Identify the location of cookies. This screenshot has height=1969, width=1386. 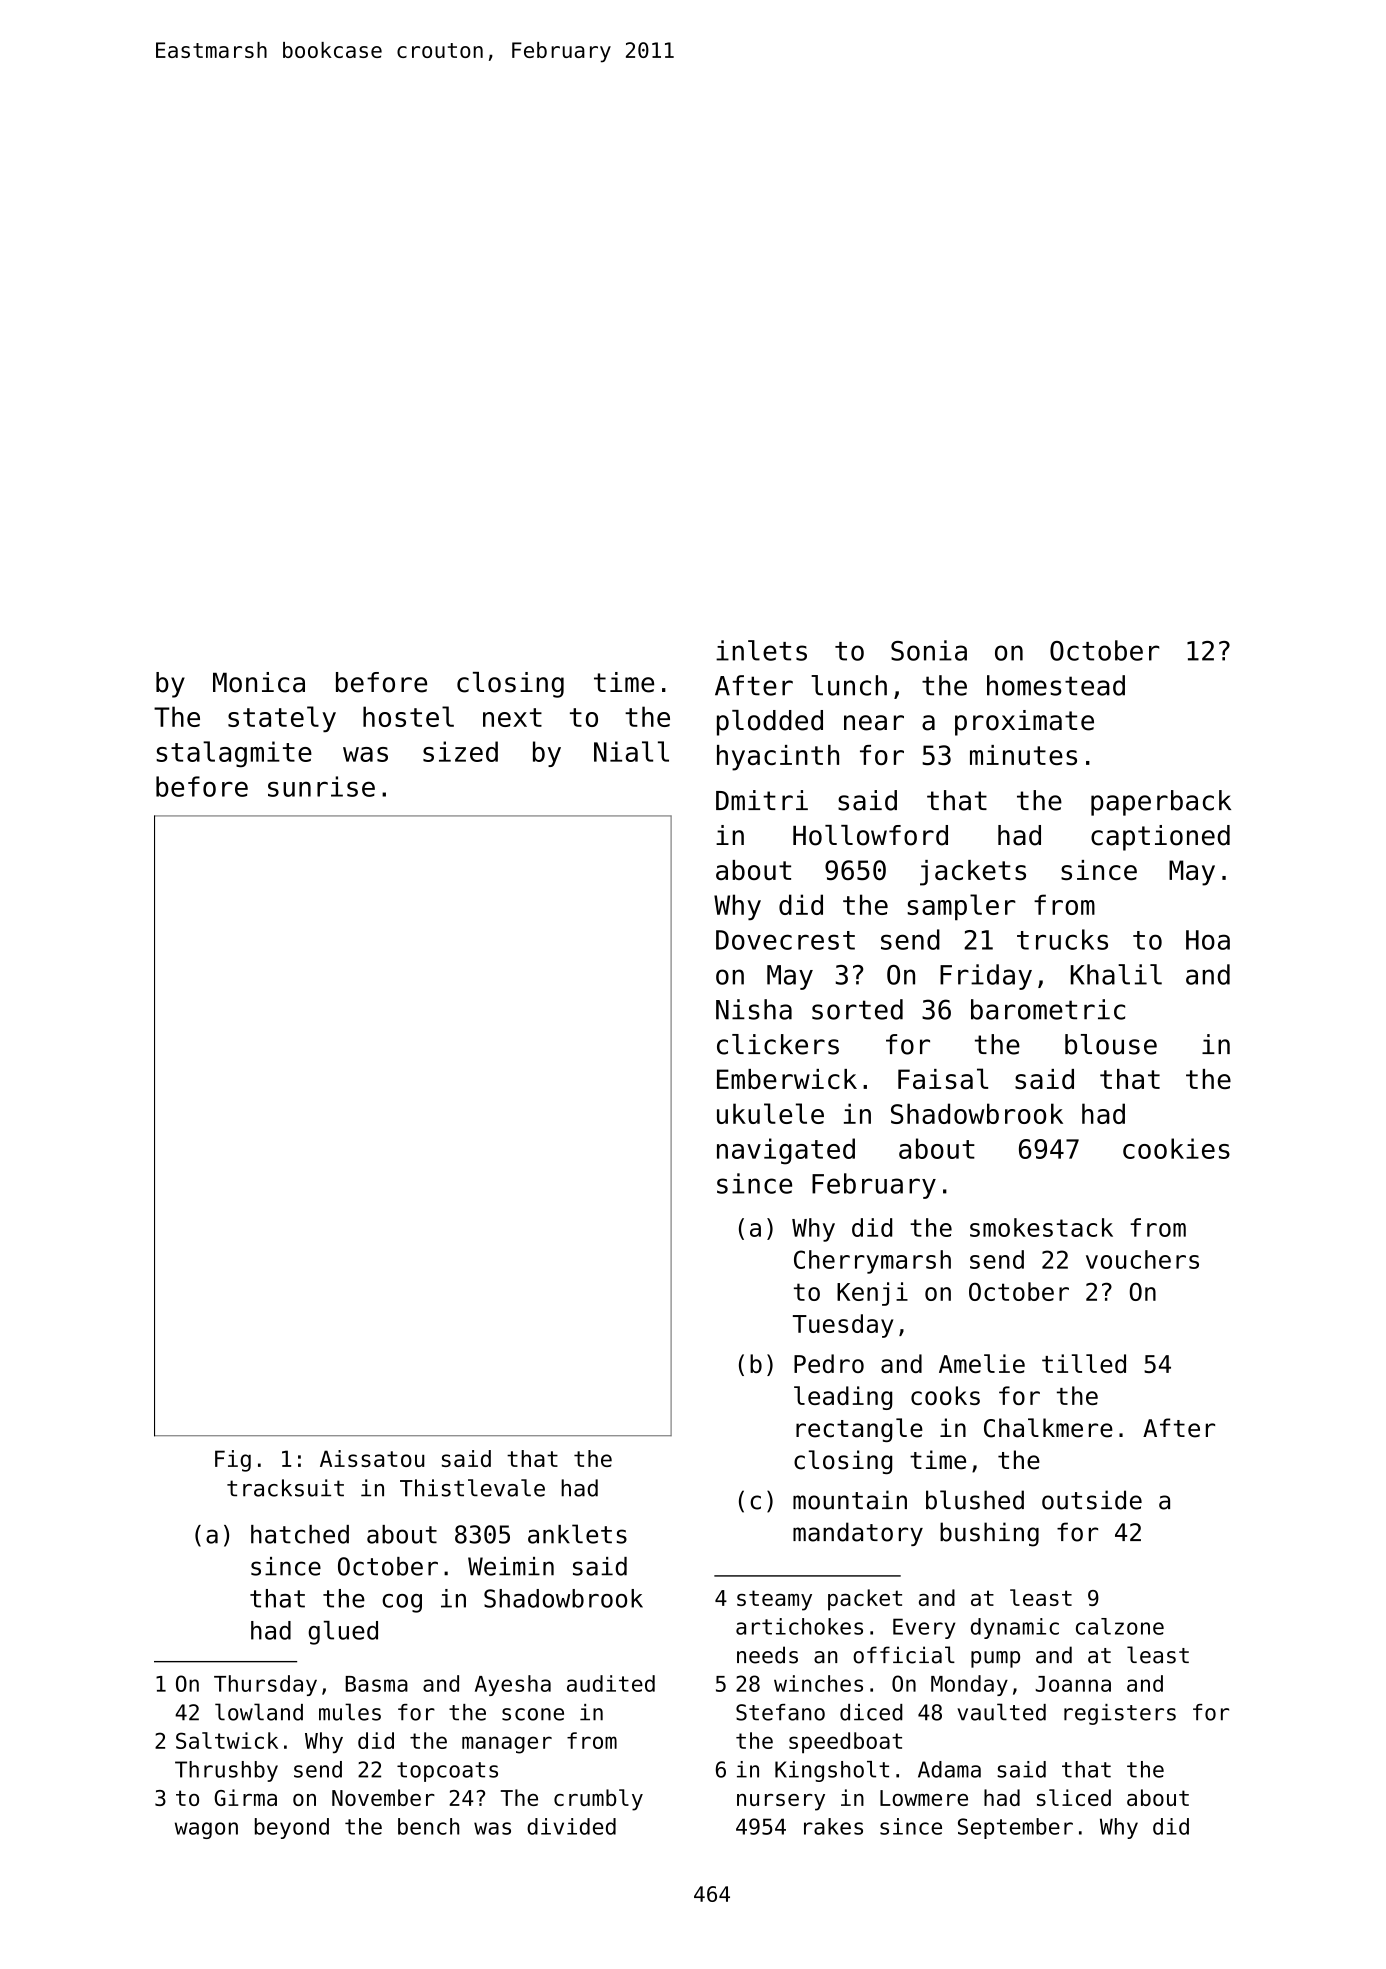
(1176, 1148).
